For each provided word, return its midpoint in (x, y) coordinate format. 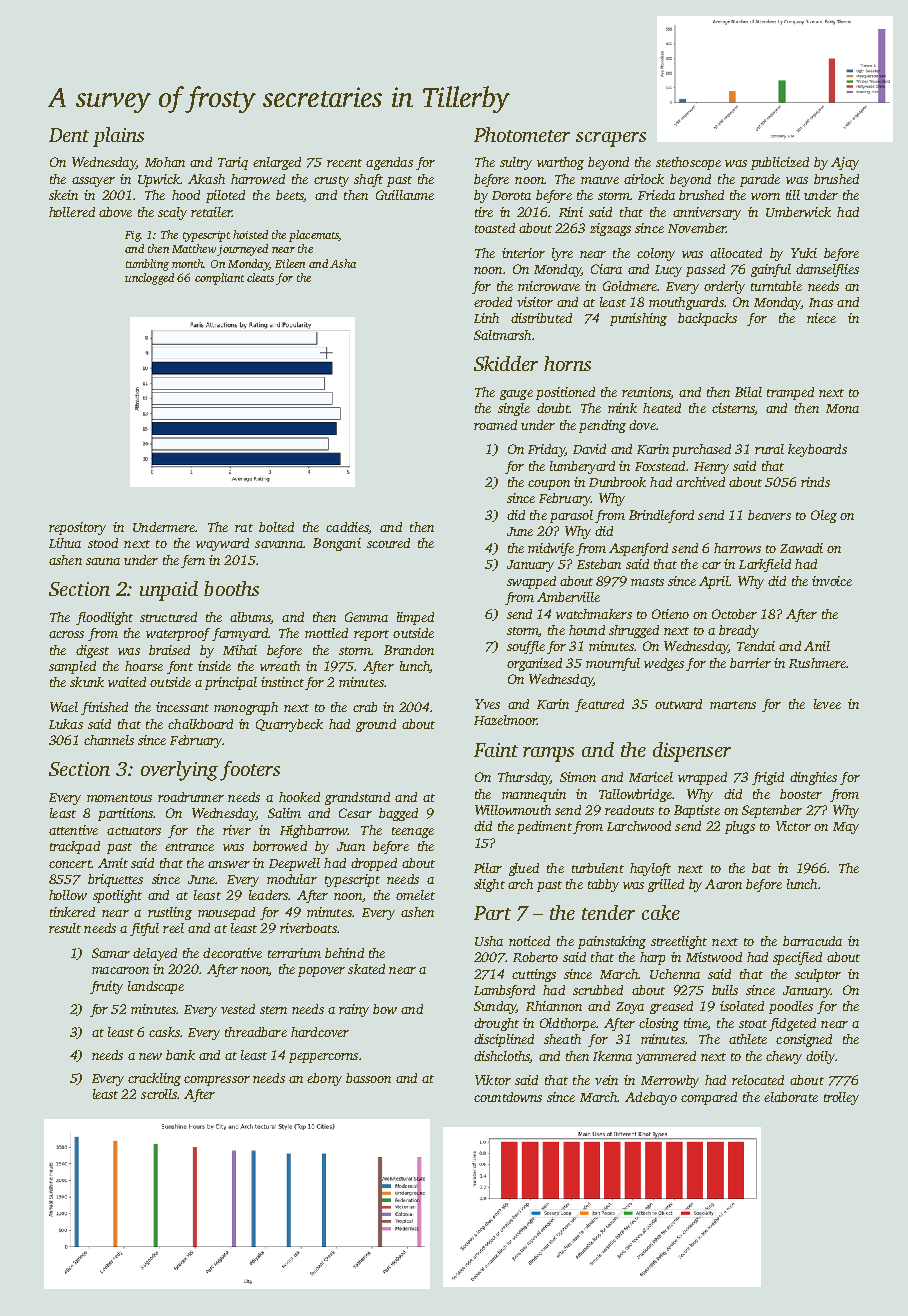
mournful (613, 664)
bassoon (368, 1078)
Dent (69, 135)
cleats (260, 277)
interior (523, 253)
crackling (154, 1079)
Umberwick (798, 212)
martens (733, 705)
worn (765, 196)
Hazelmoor (505, 720)
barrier (750, 663)
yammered (666, 1057)
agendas (389, 163)
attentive (73, 830)
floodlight (104, 618)
